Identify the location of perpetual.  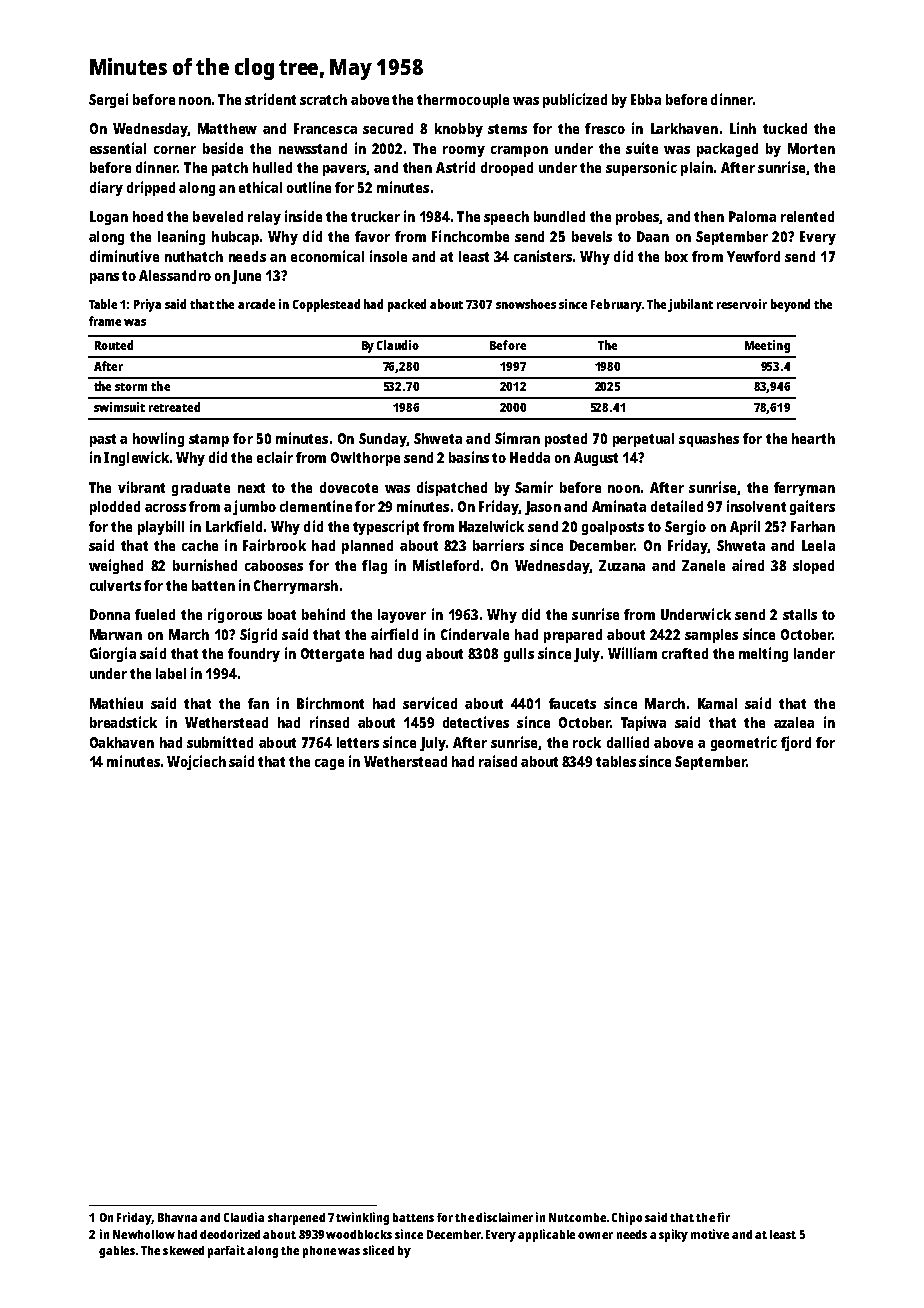
(643, 440).
